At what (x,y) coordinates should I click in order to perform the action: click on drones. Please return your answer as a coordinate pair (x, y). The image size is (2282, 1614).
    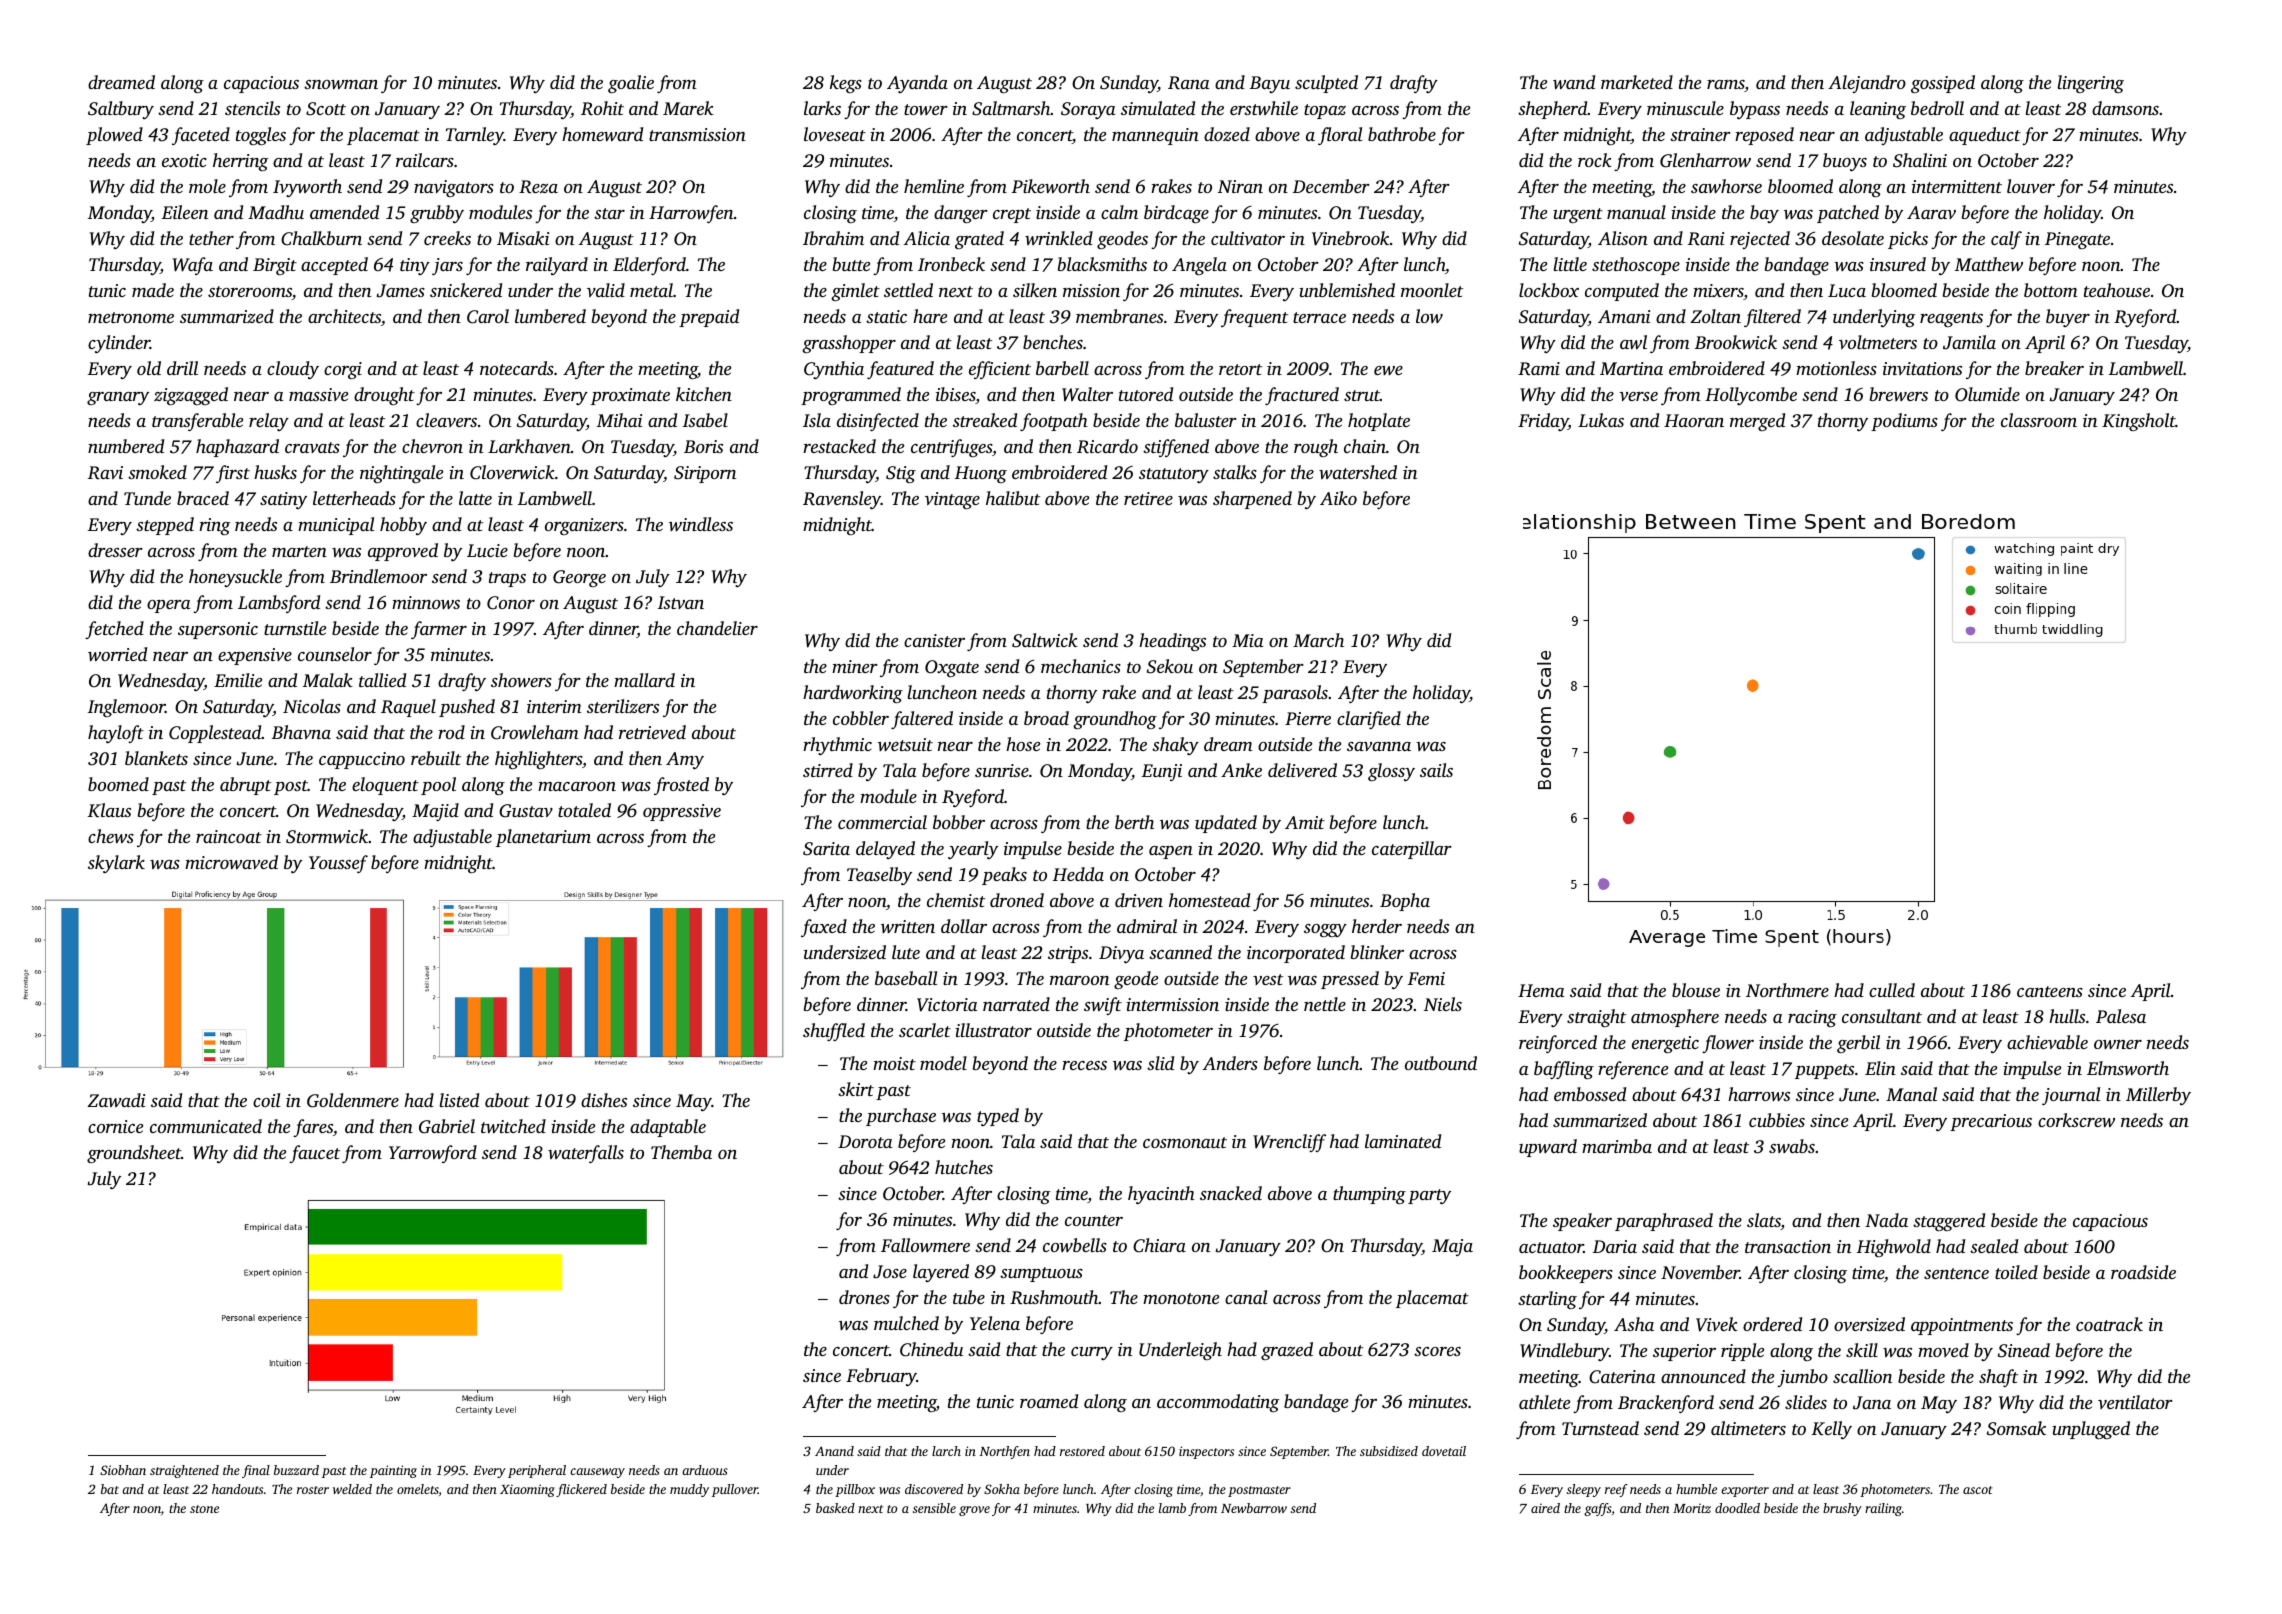
    Looking at the image, I should click on (864, 1297).
